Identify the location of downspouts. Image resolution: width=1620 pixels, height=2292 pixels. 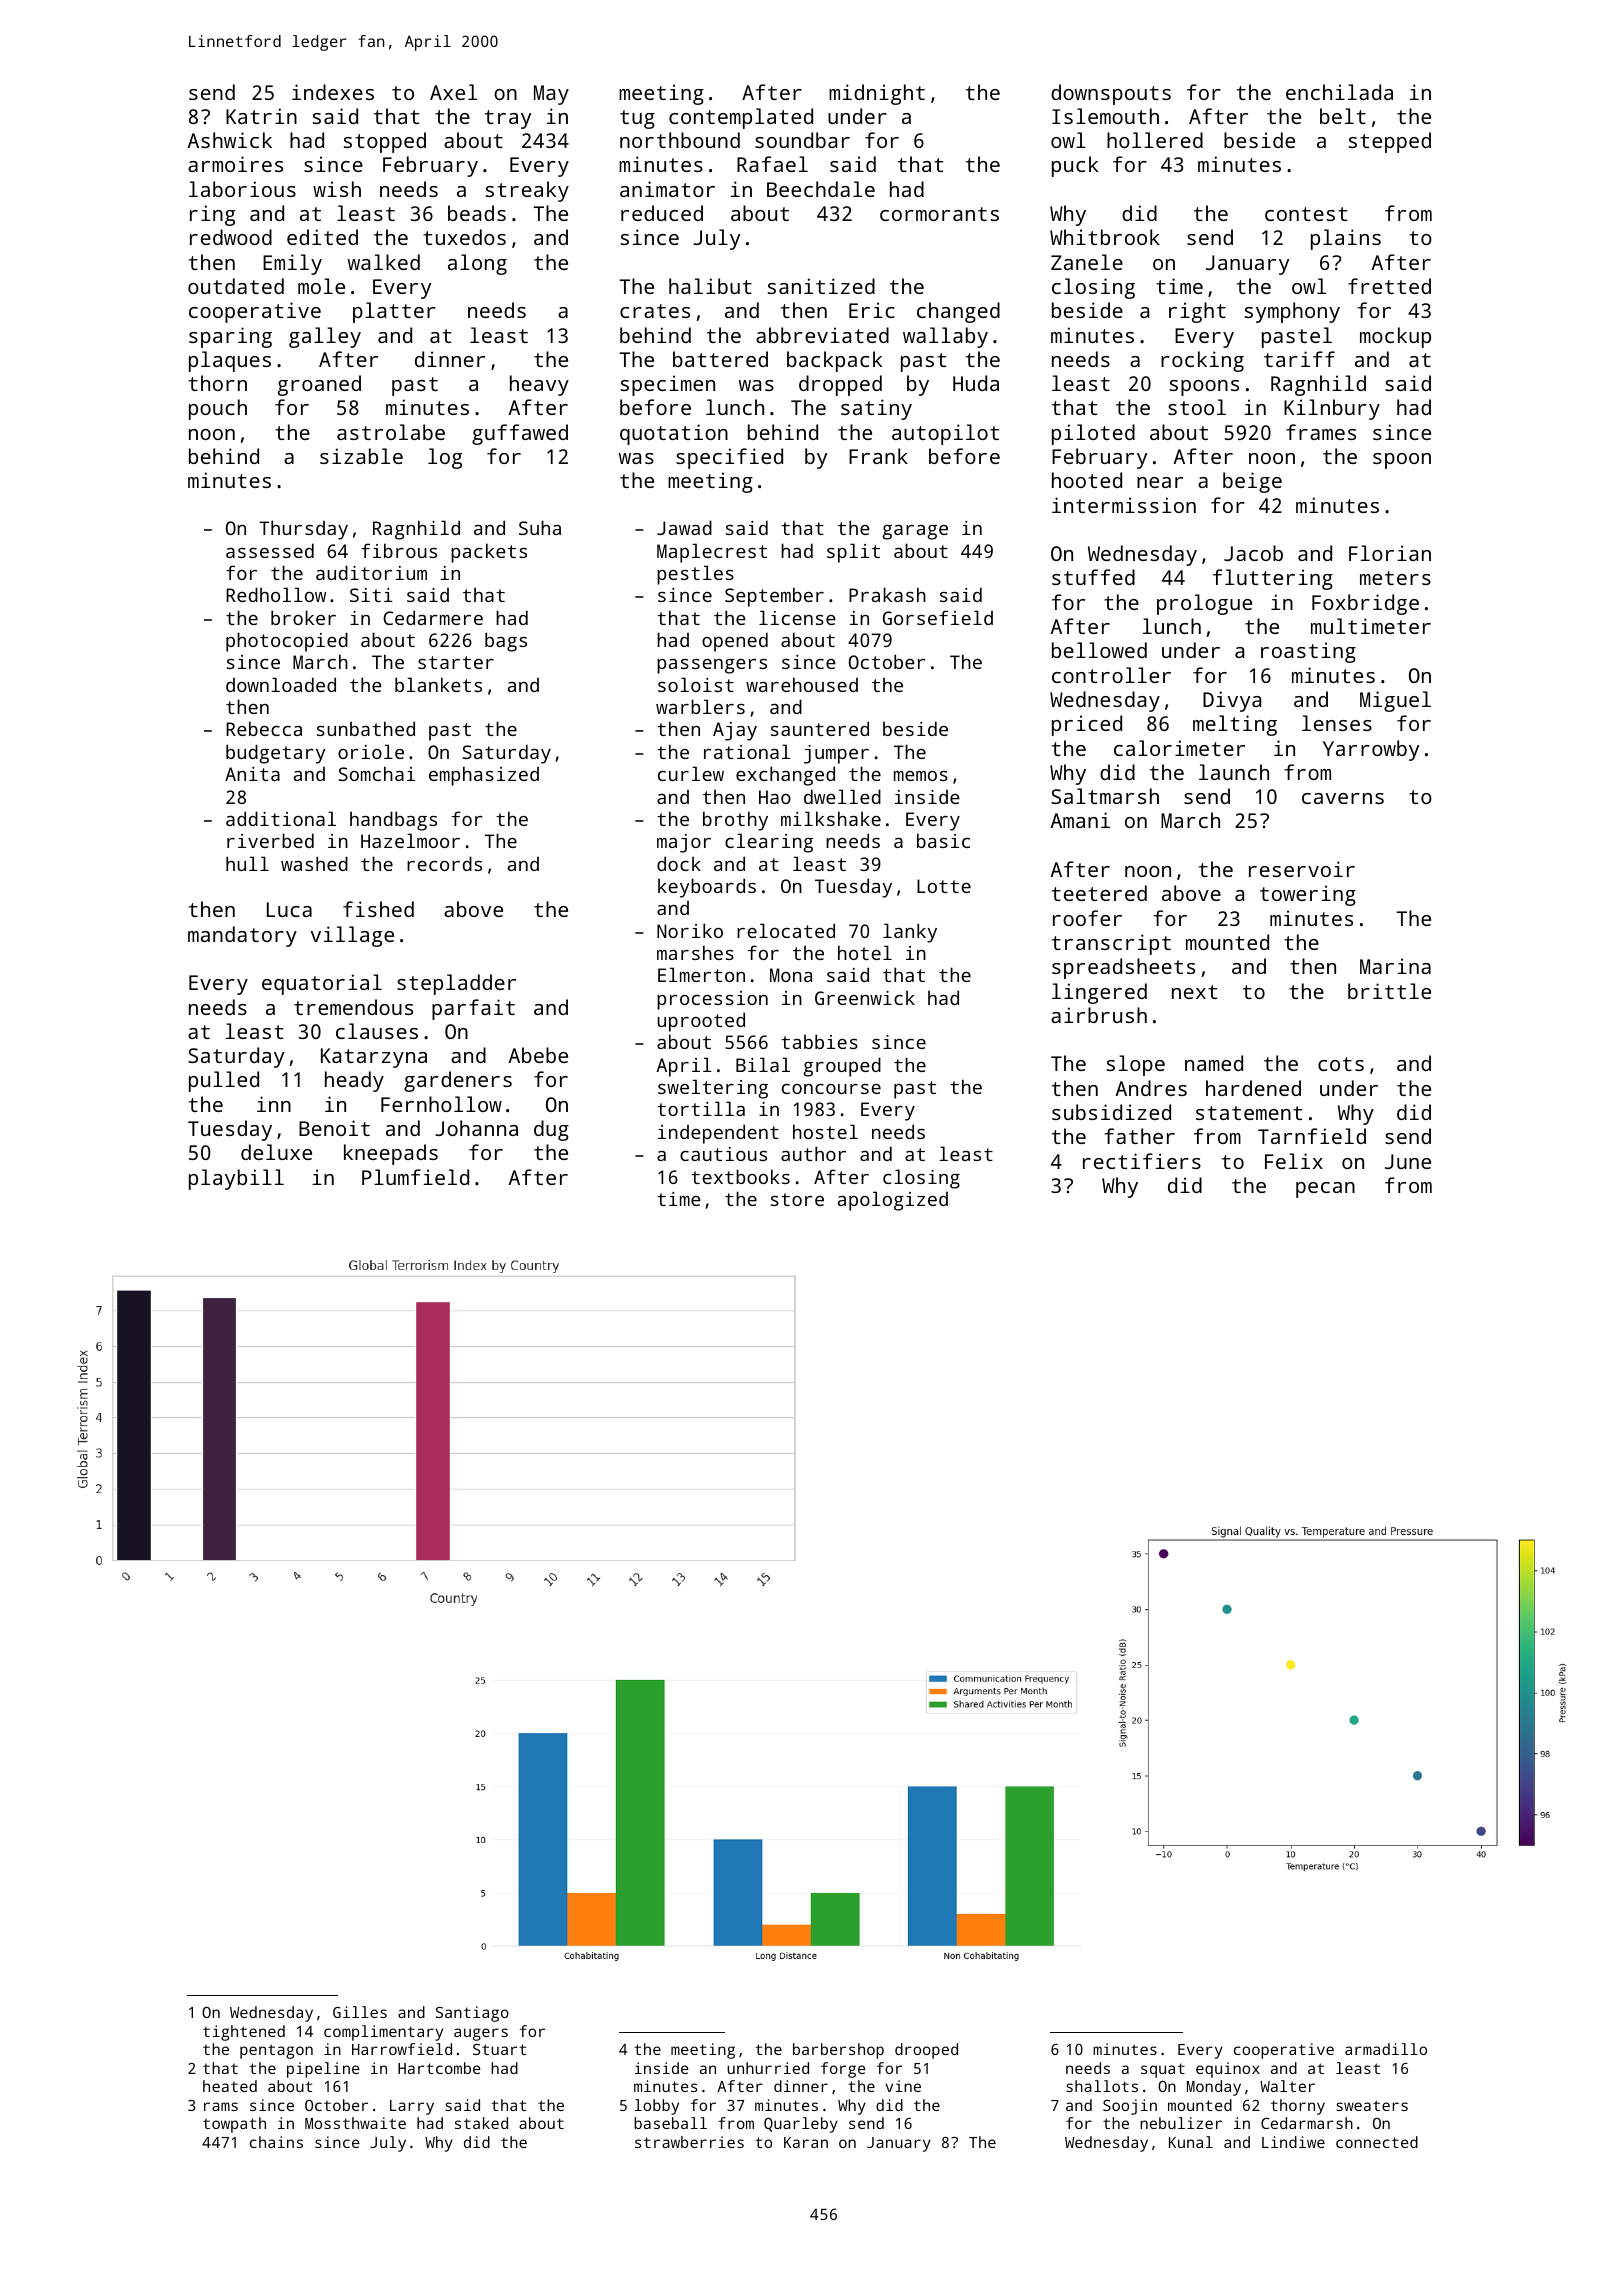
(1111, 94).
